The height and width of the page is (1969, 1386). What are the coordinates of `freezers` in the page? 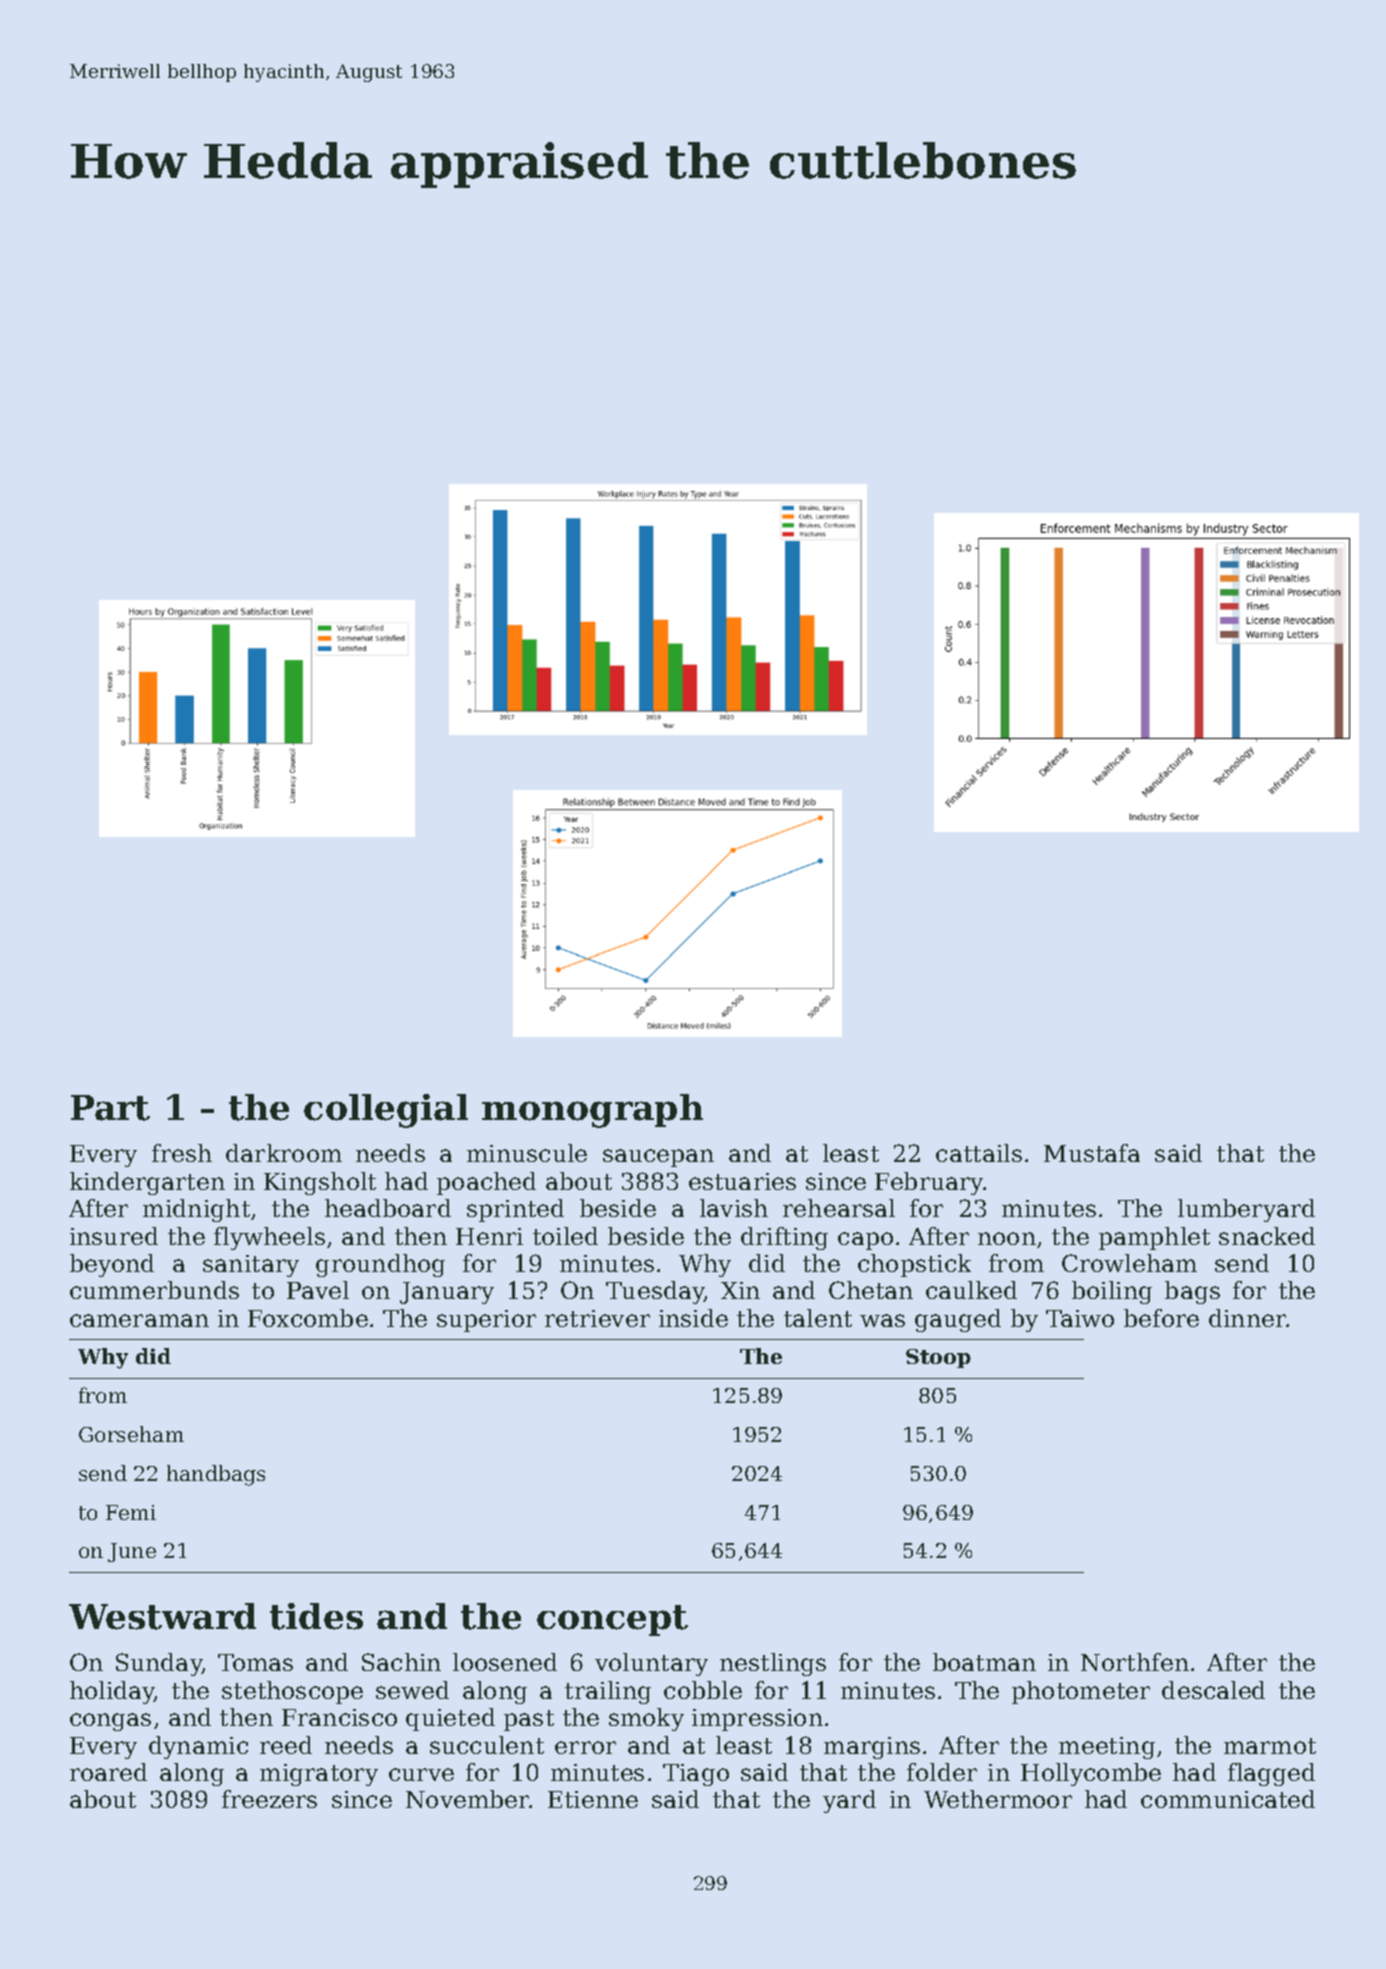 It's located at (269, 1799).
